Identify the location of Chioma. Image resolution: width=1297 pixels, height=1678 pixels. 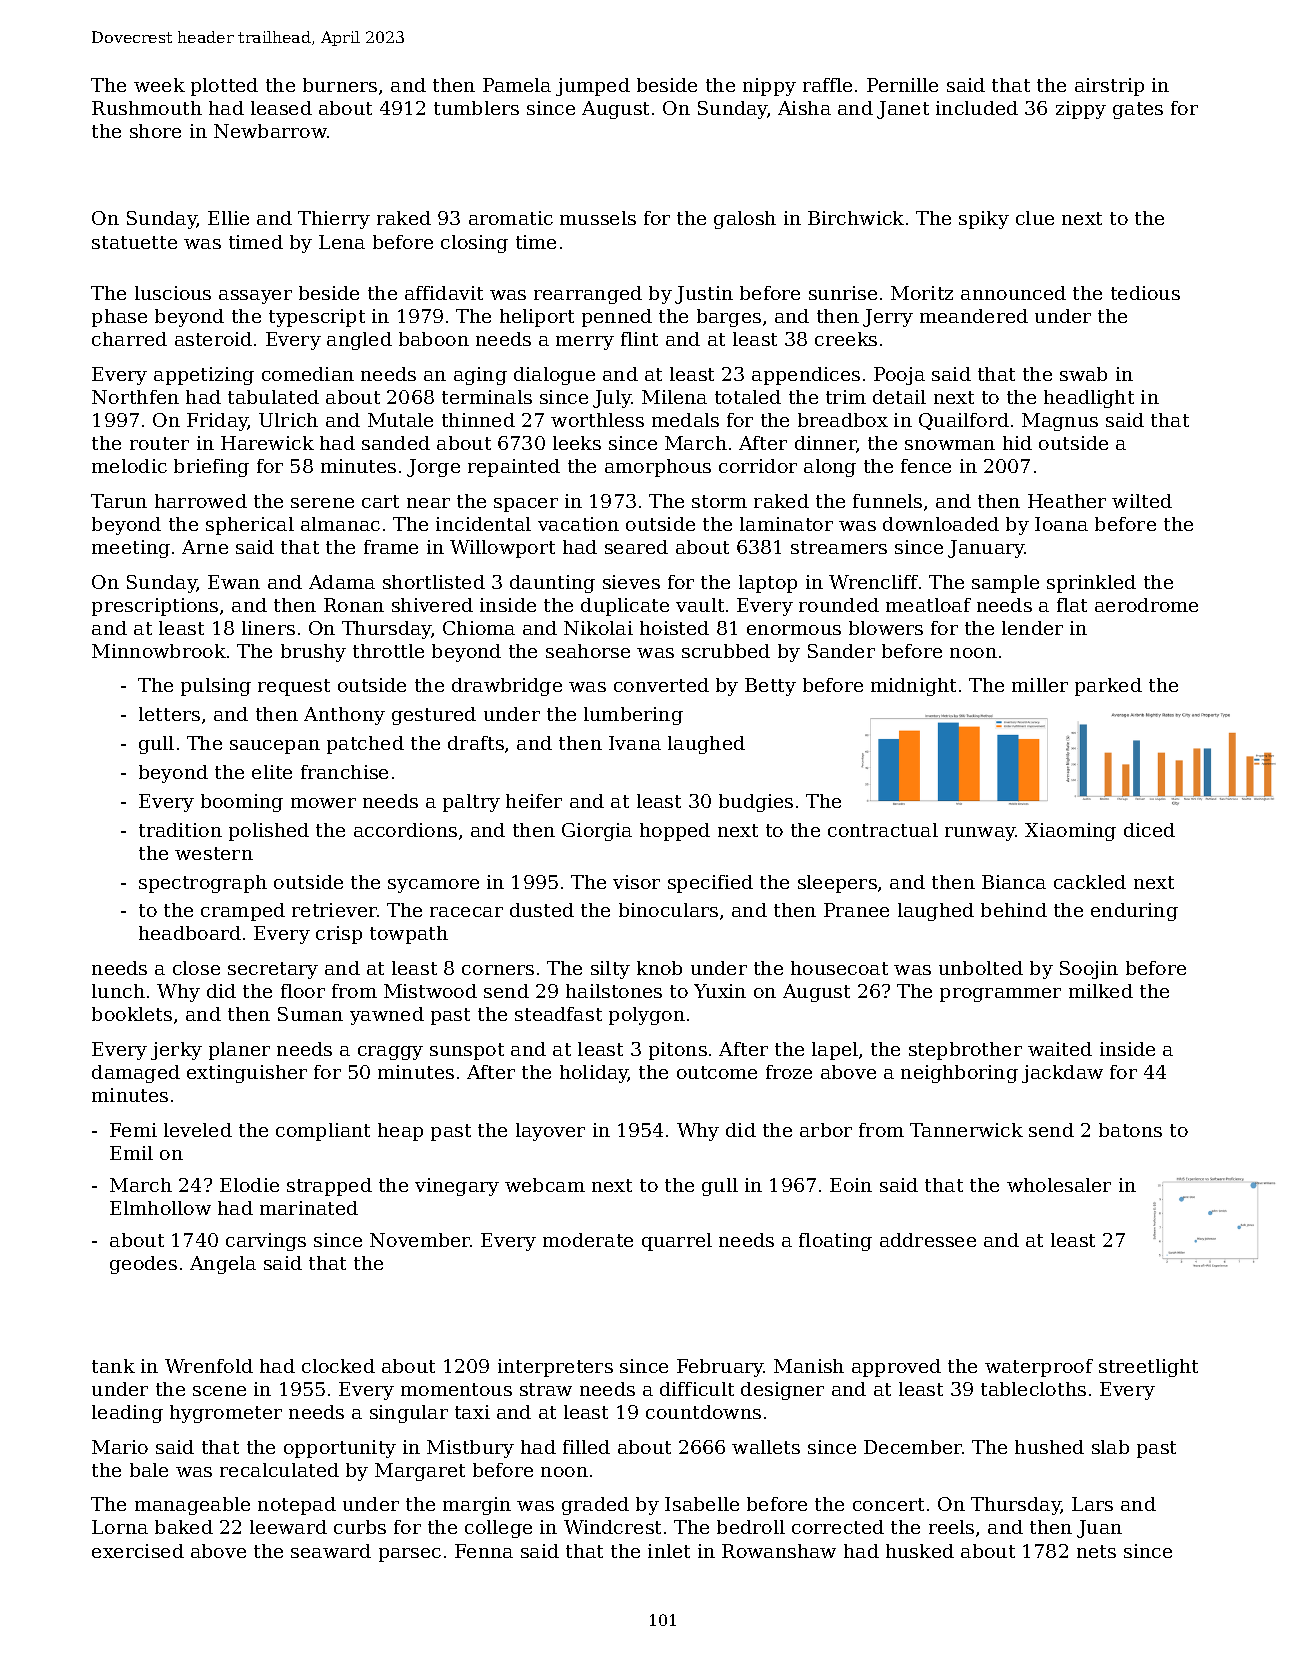
(479, 628).
